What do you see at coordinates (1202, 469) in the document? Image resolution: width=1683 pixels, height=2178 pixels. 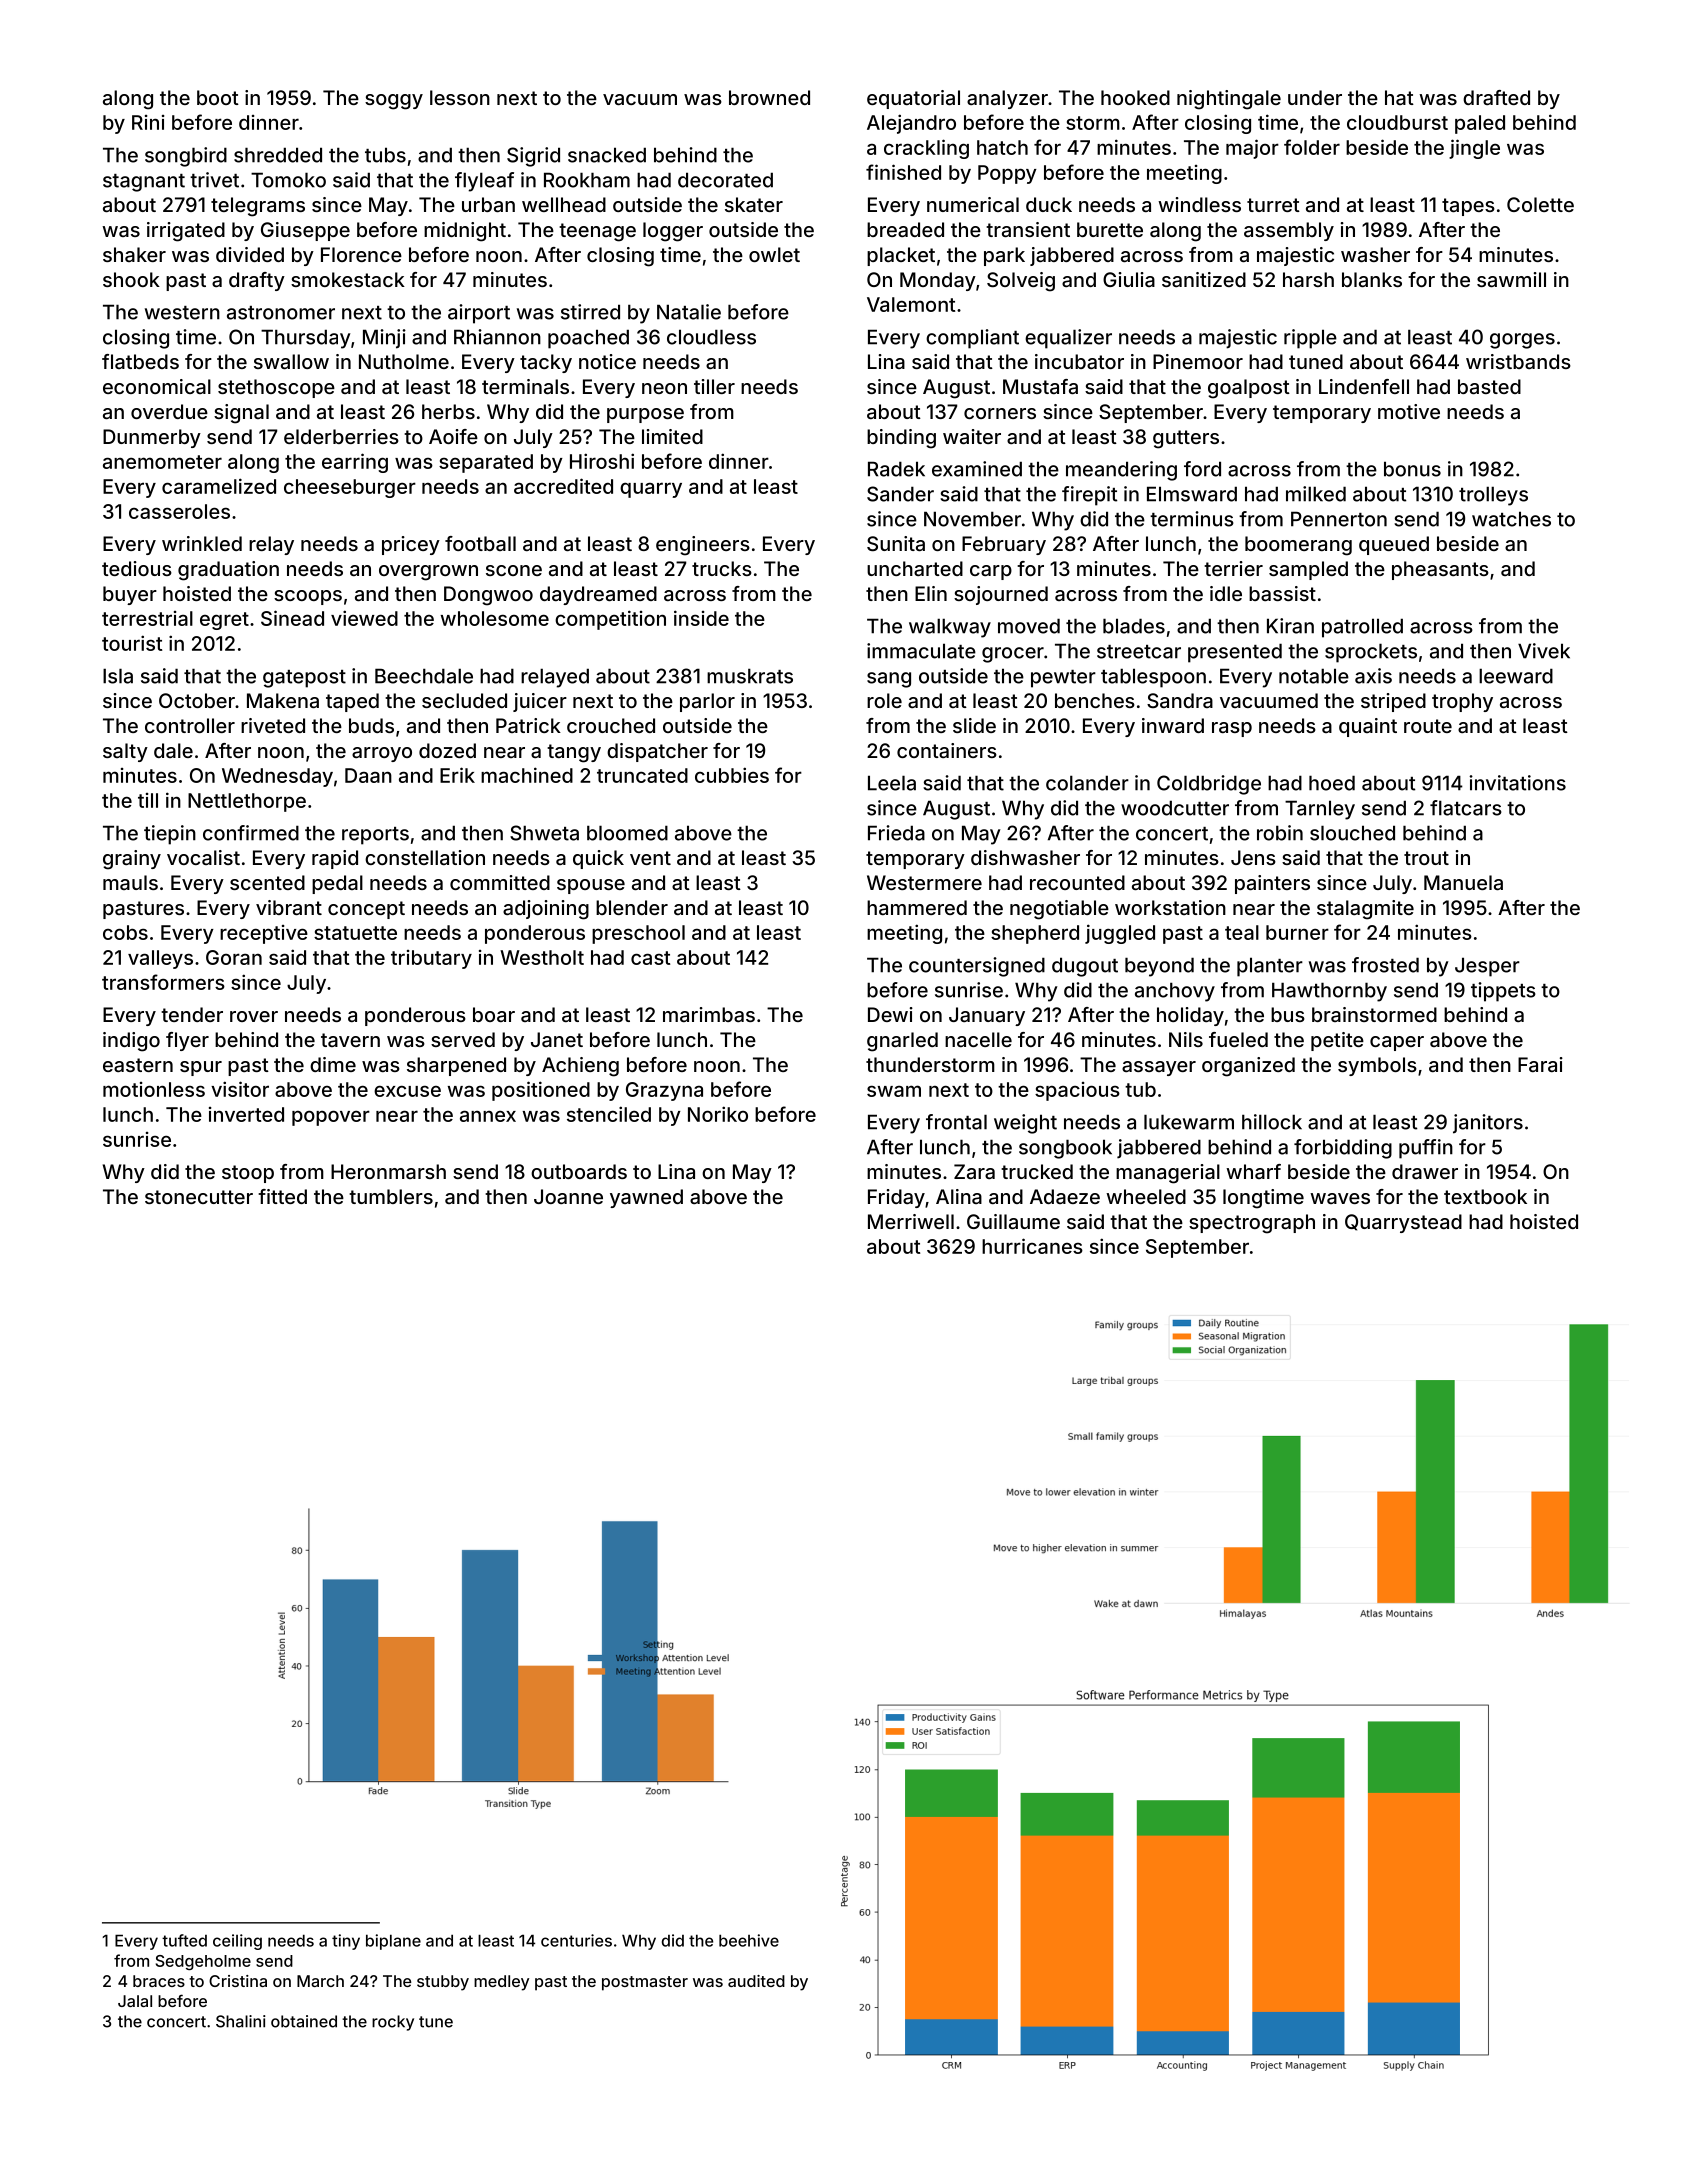 I see `ford` at bounding box center [1202, 469].
